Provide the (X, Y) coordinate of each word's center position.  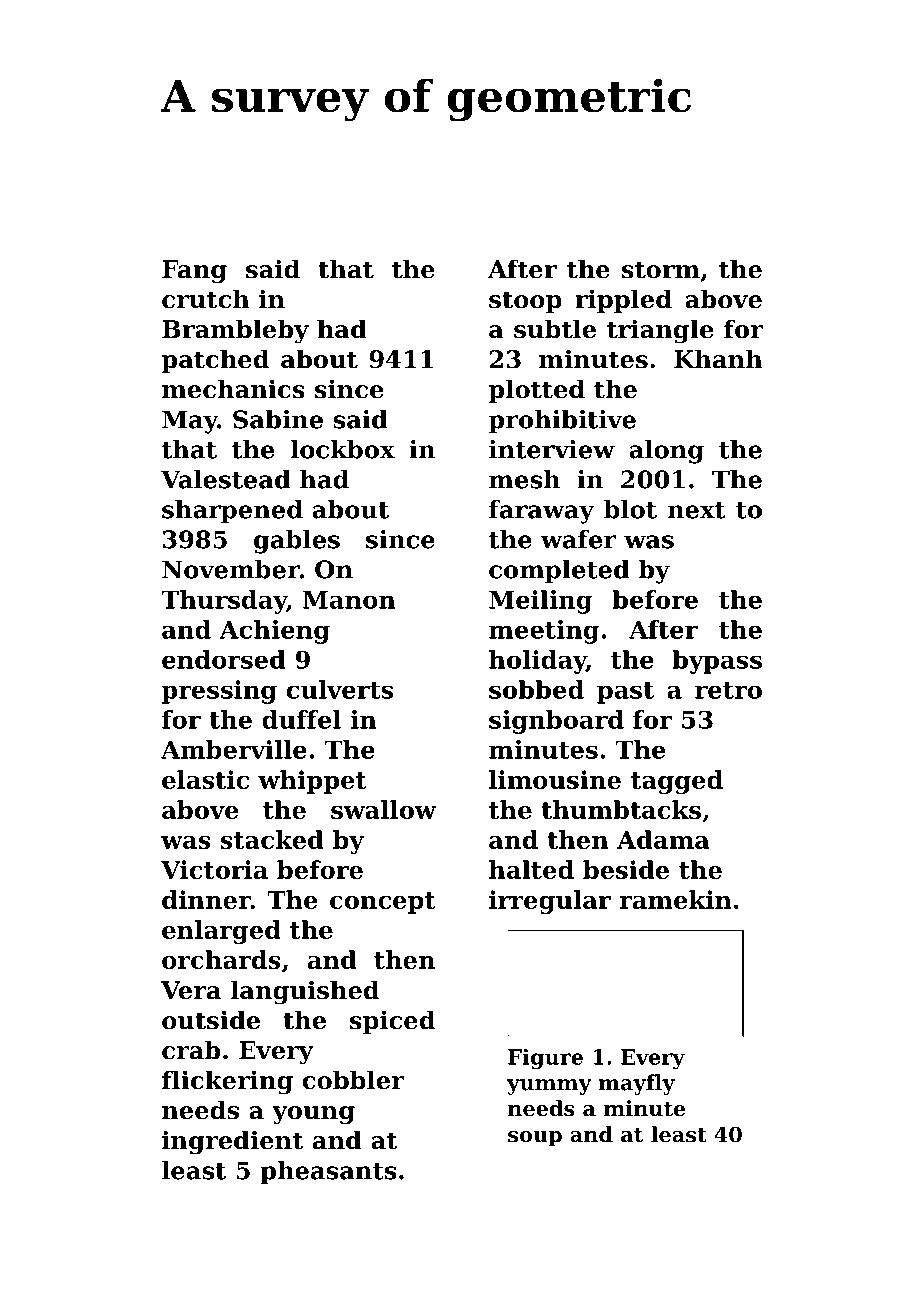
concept (383, 903)
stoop (525, 302)
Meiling (540, 602)
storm (661, 270)
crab (191, 1050)
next (696, 510)
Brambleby (235, 331)
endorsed (224, 659)
